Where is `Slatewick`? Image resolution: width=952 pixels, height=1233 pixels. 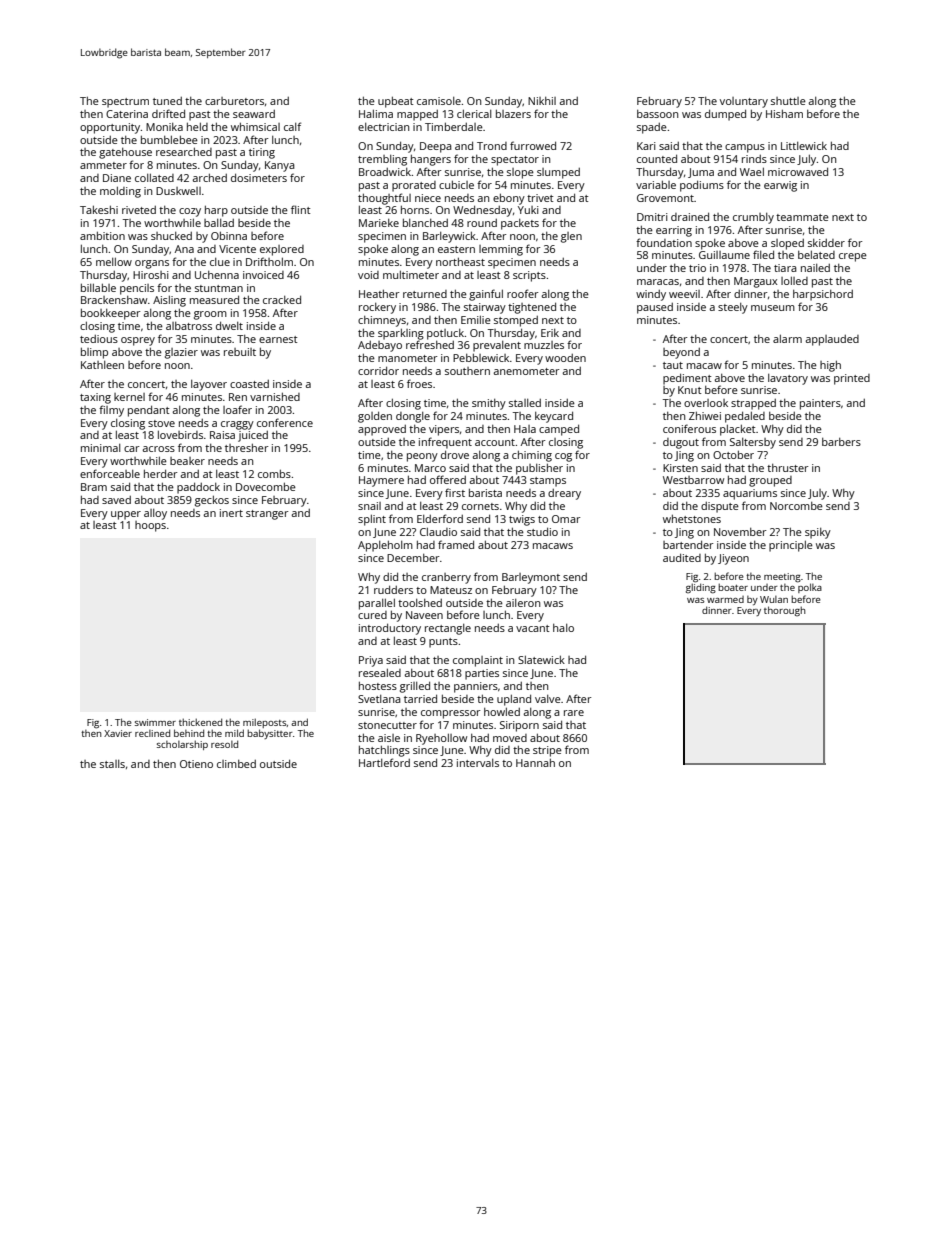 Slatewick is located at coordinates (541, 659).
